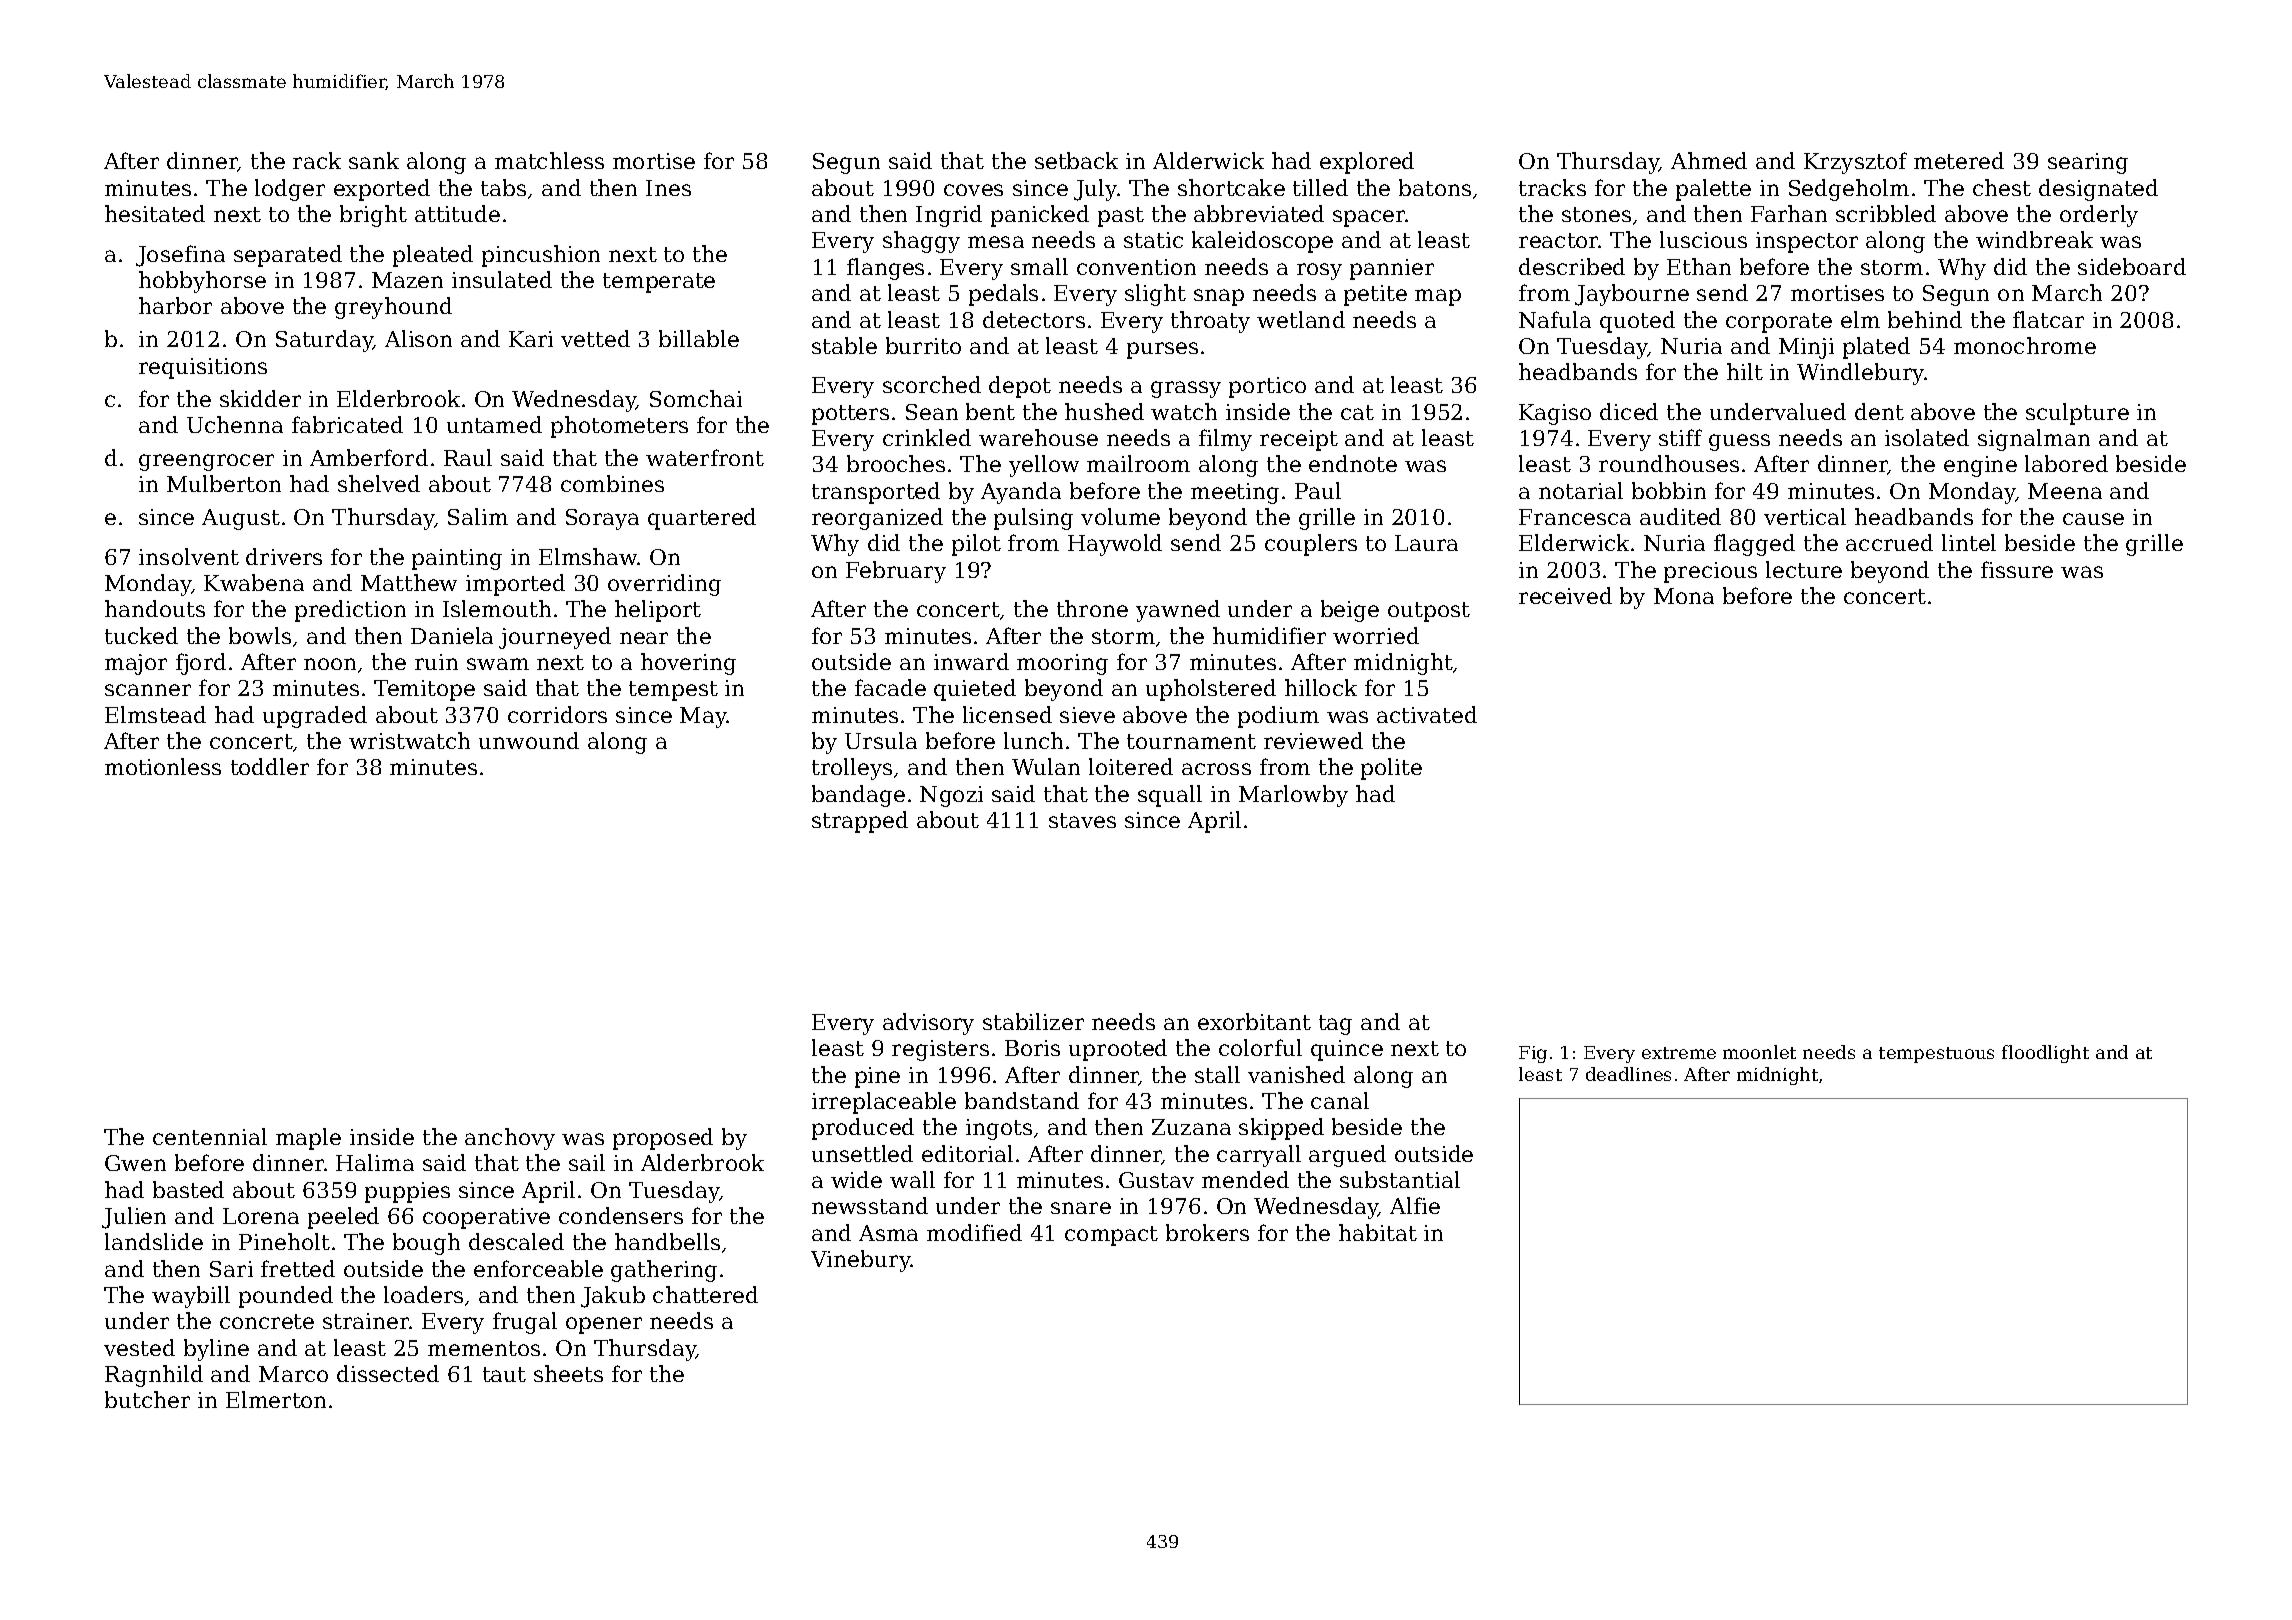  Describe the element at coordinates (568, 1373) in the page. I see `sheets` at that location.
